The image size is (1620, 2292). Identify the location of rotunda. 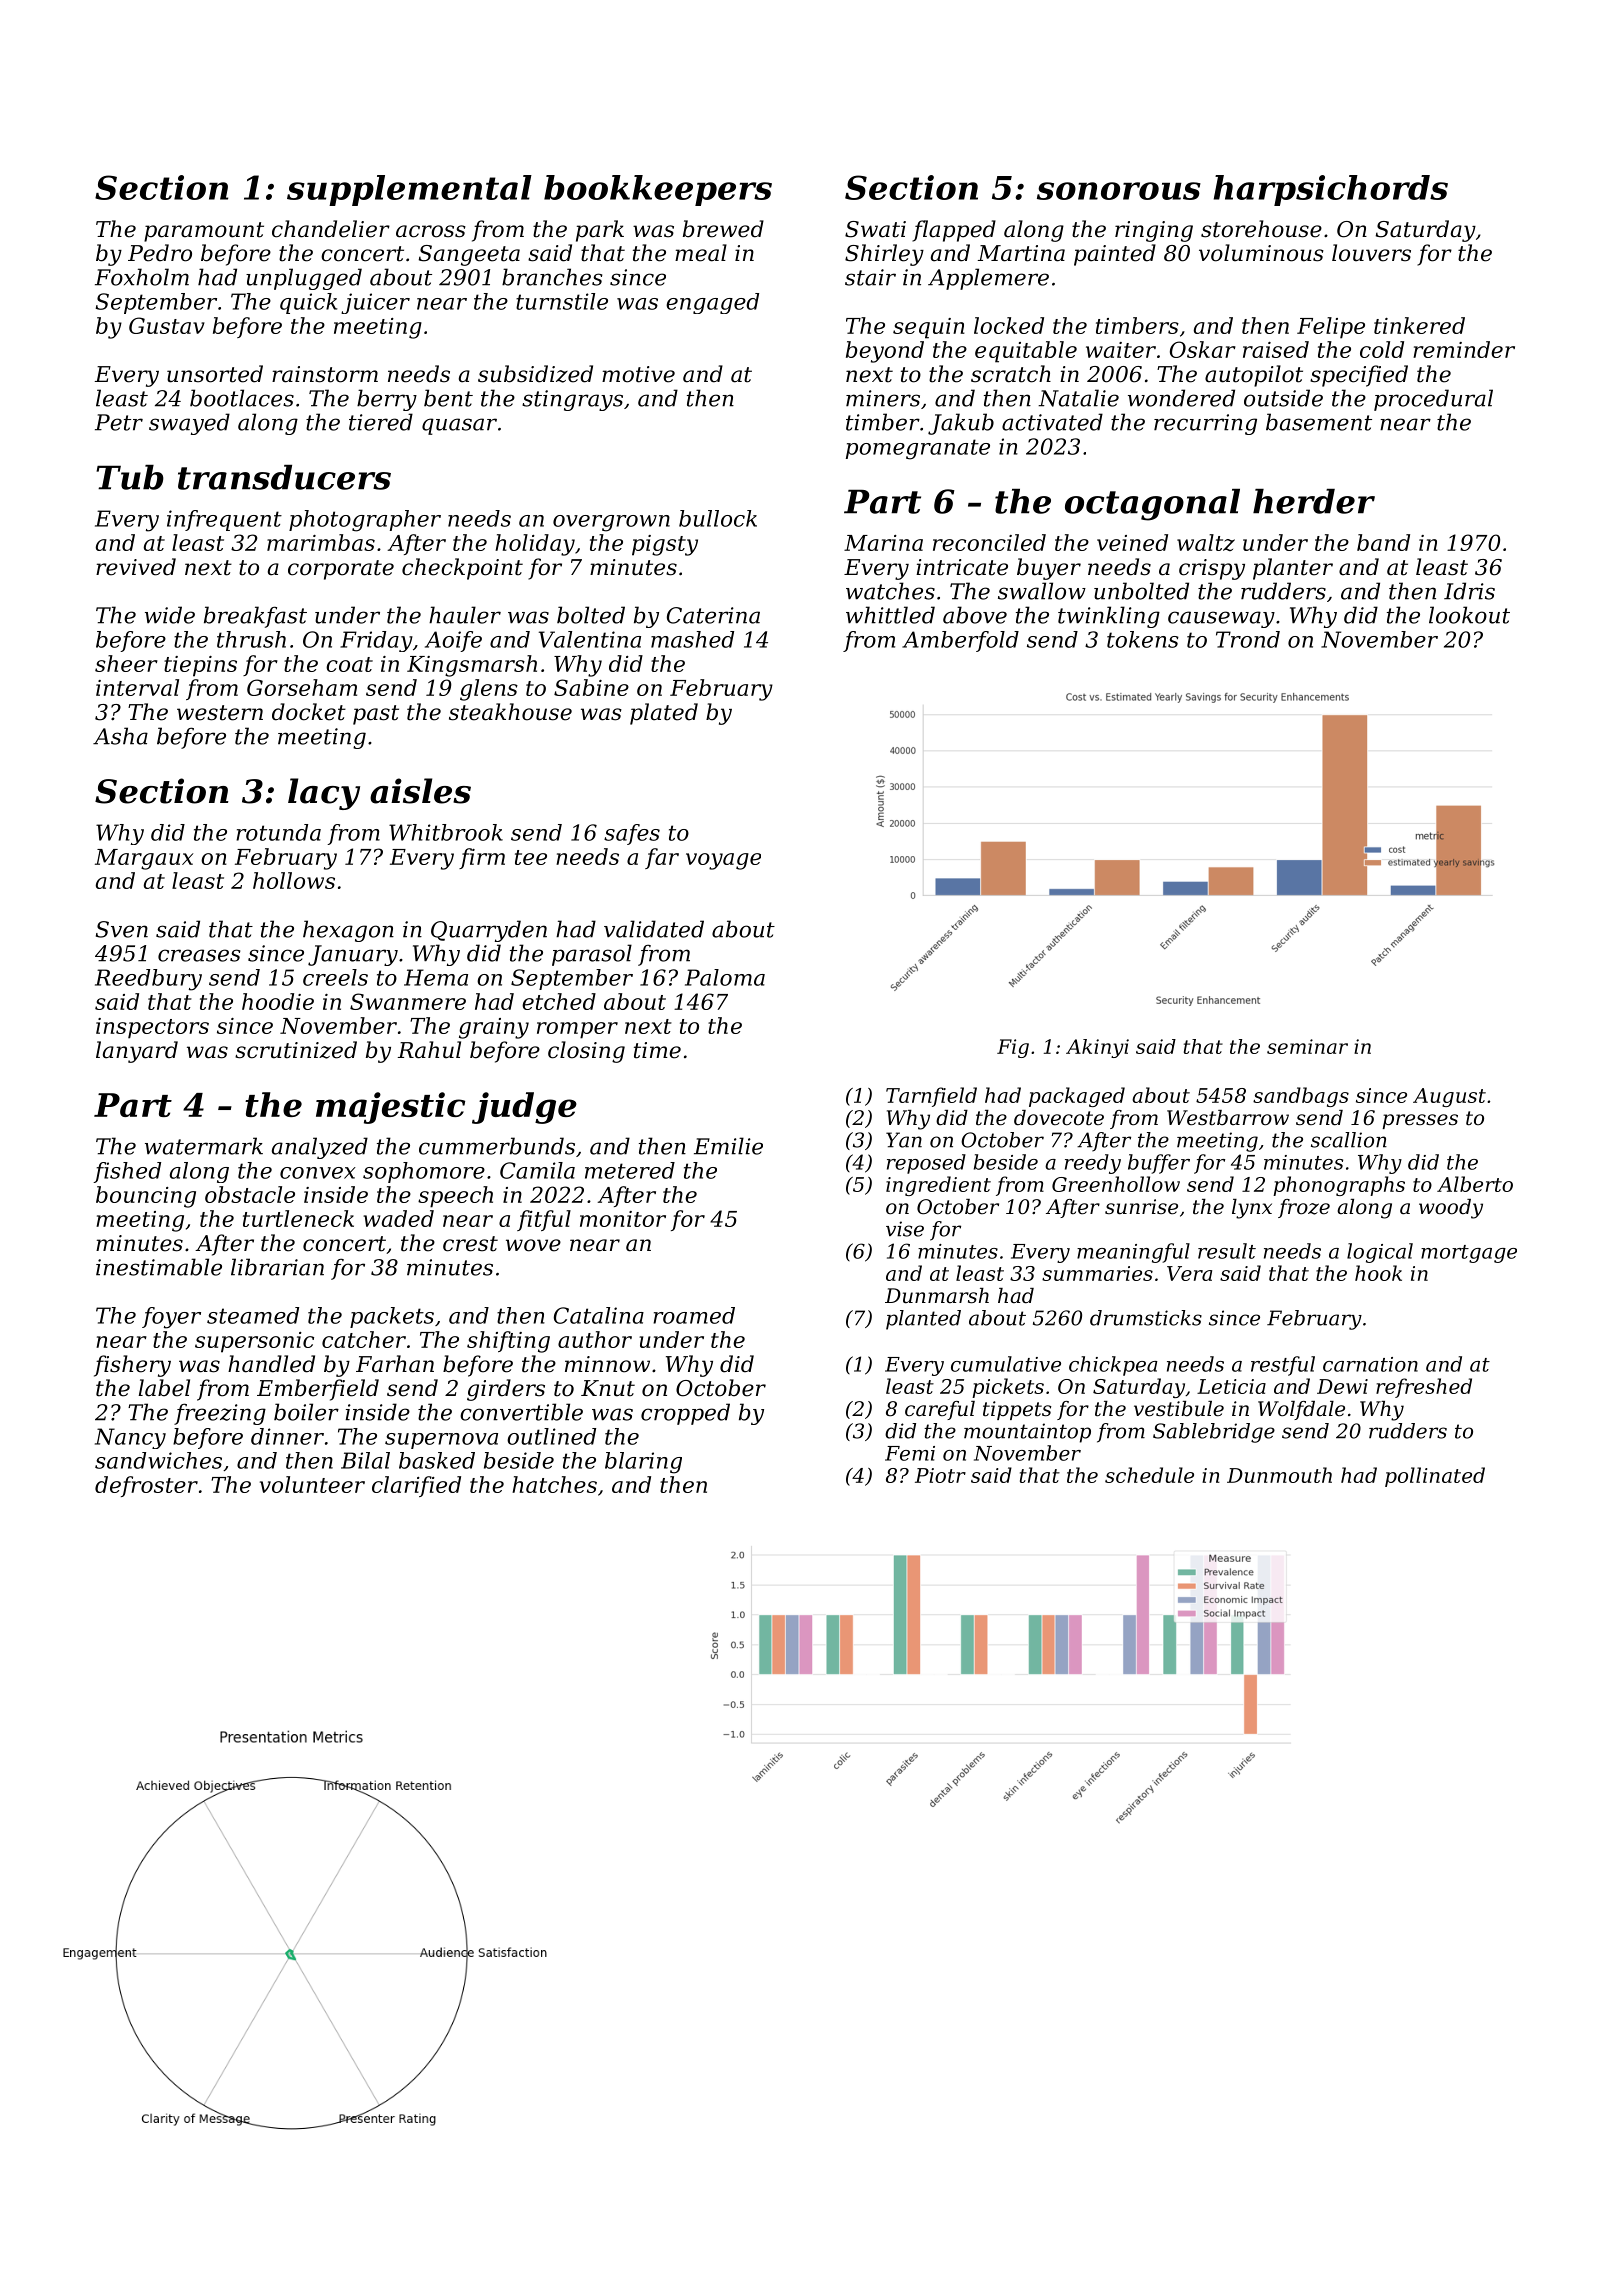
(278, 832).
